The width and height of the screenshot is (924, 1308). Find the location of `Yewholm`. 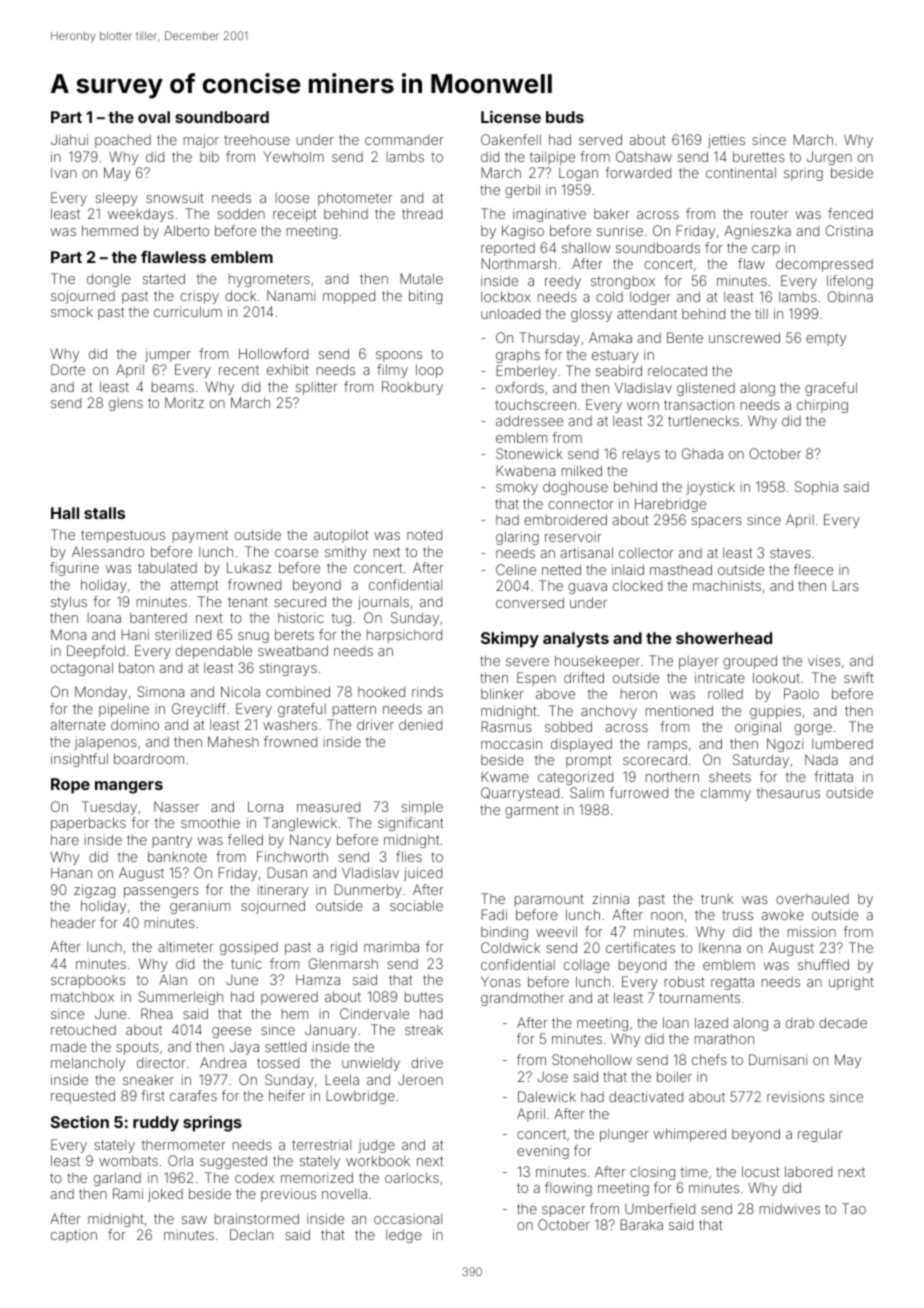

Yewholm is located at coordinates (293, 156).
